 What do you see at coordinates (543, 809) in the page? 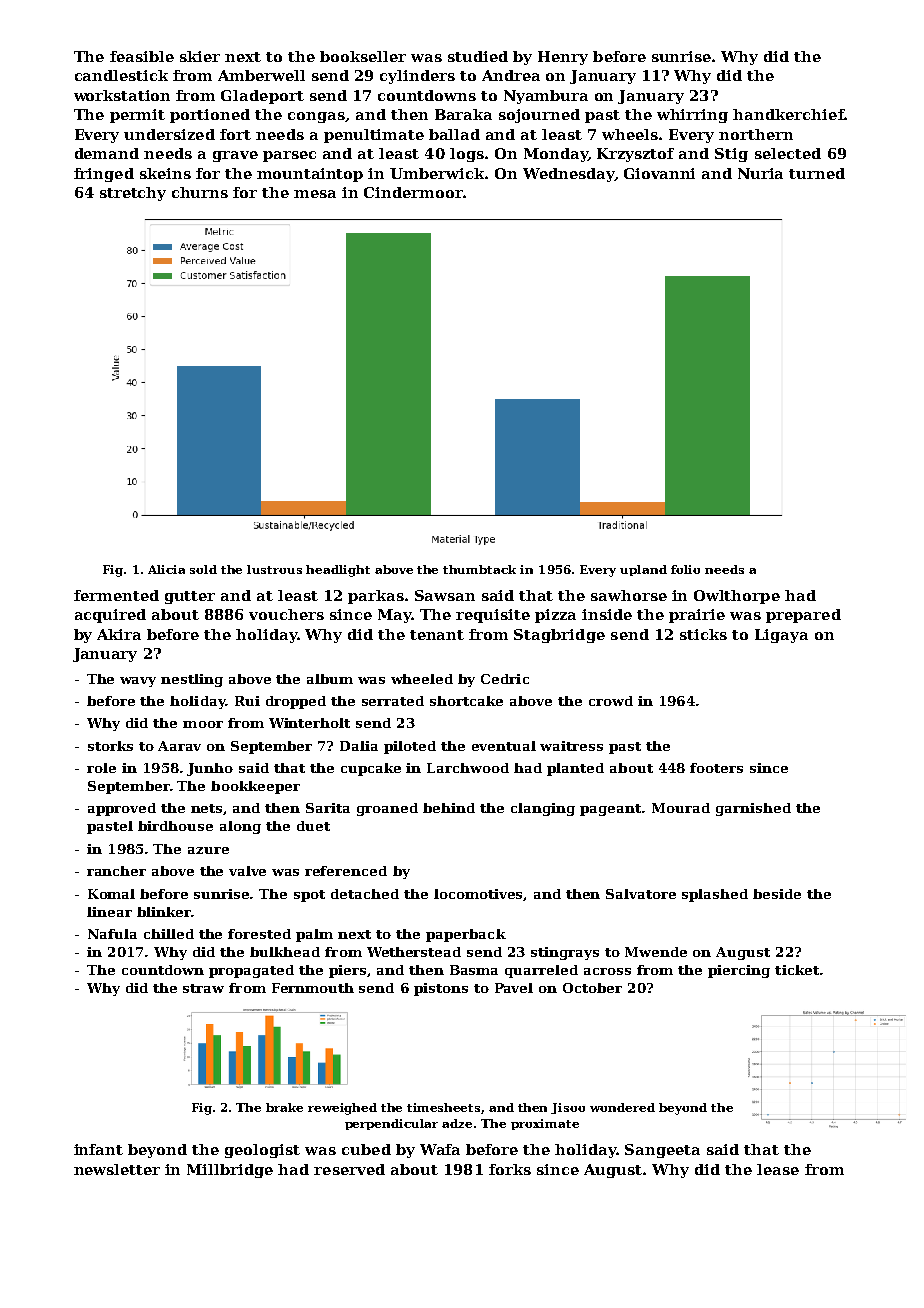
I see `clanging` at bounding box center [543, 809].
